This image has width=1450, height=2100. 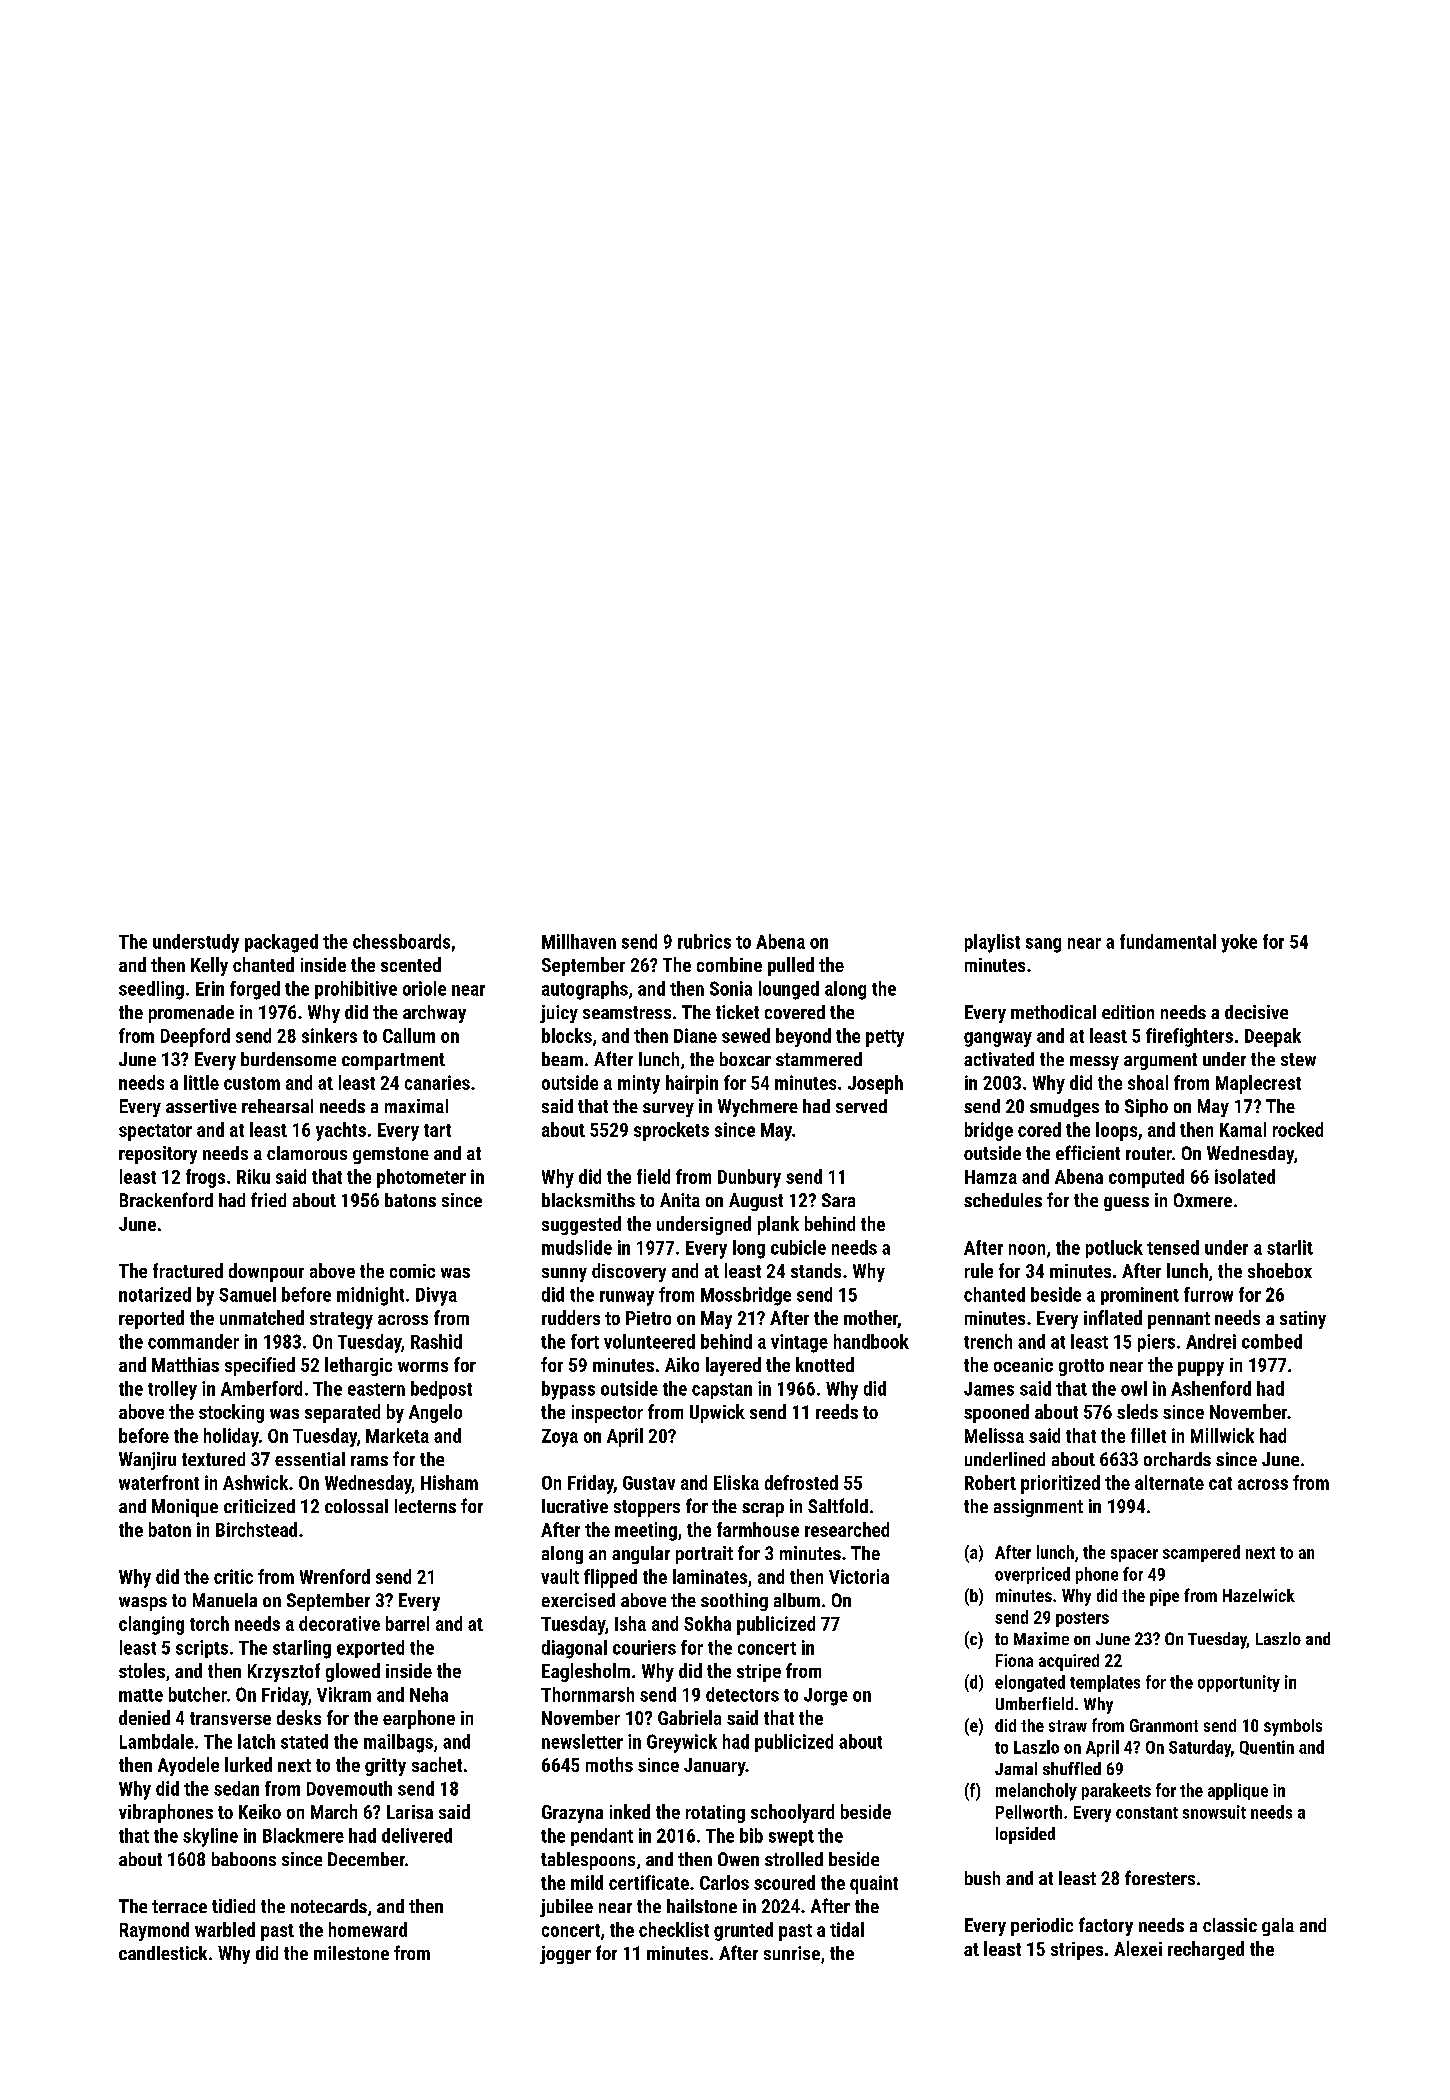 What do you see at coordinates (349, 1788) in the image?
I see `Dovemouth` at bounding box center [349, 1788].
